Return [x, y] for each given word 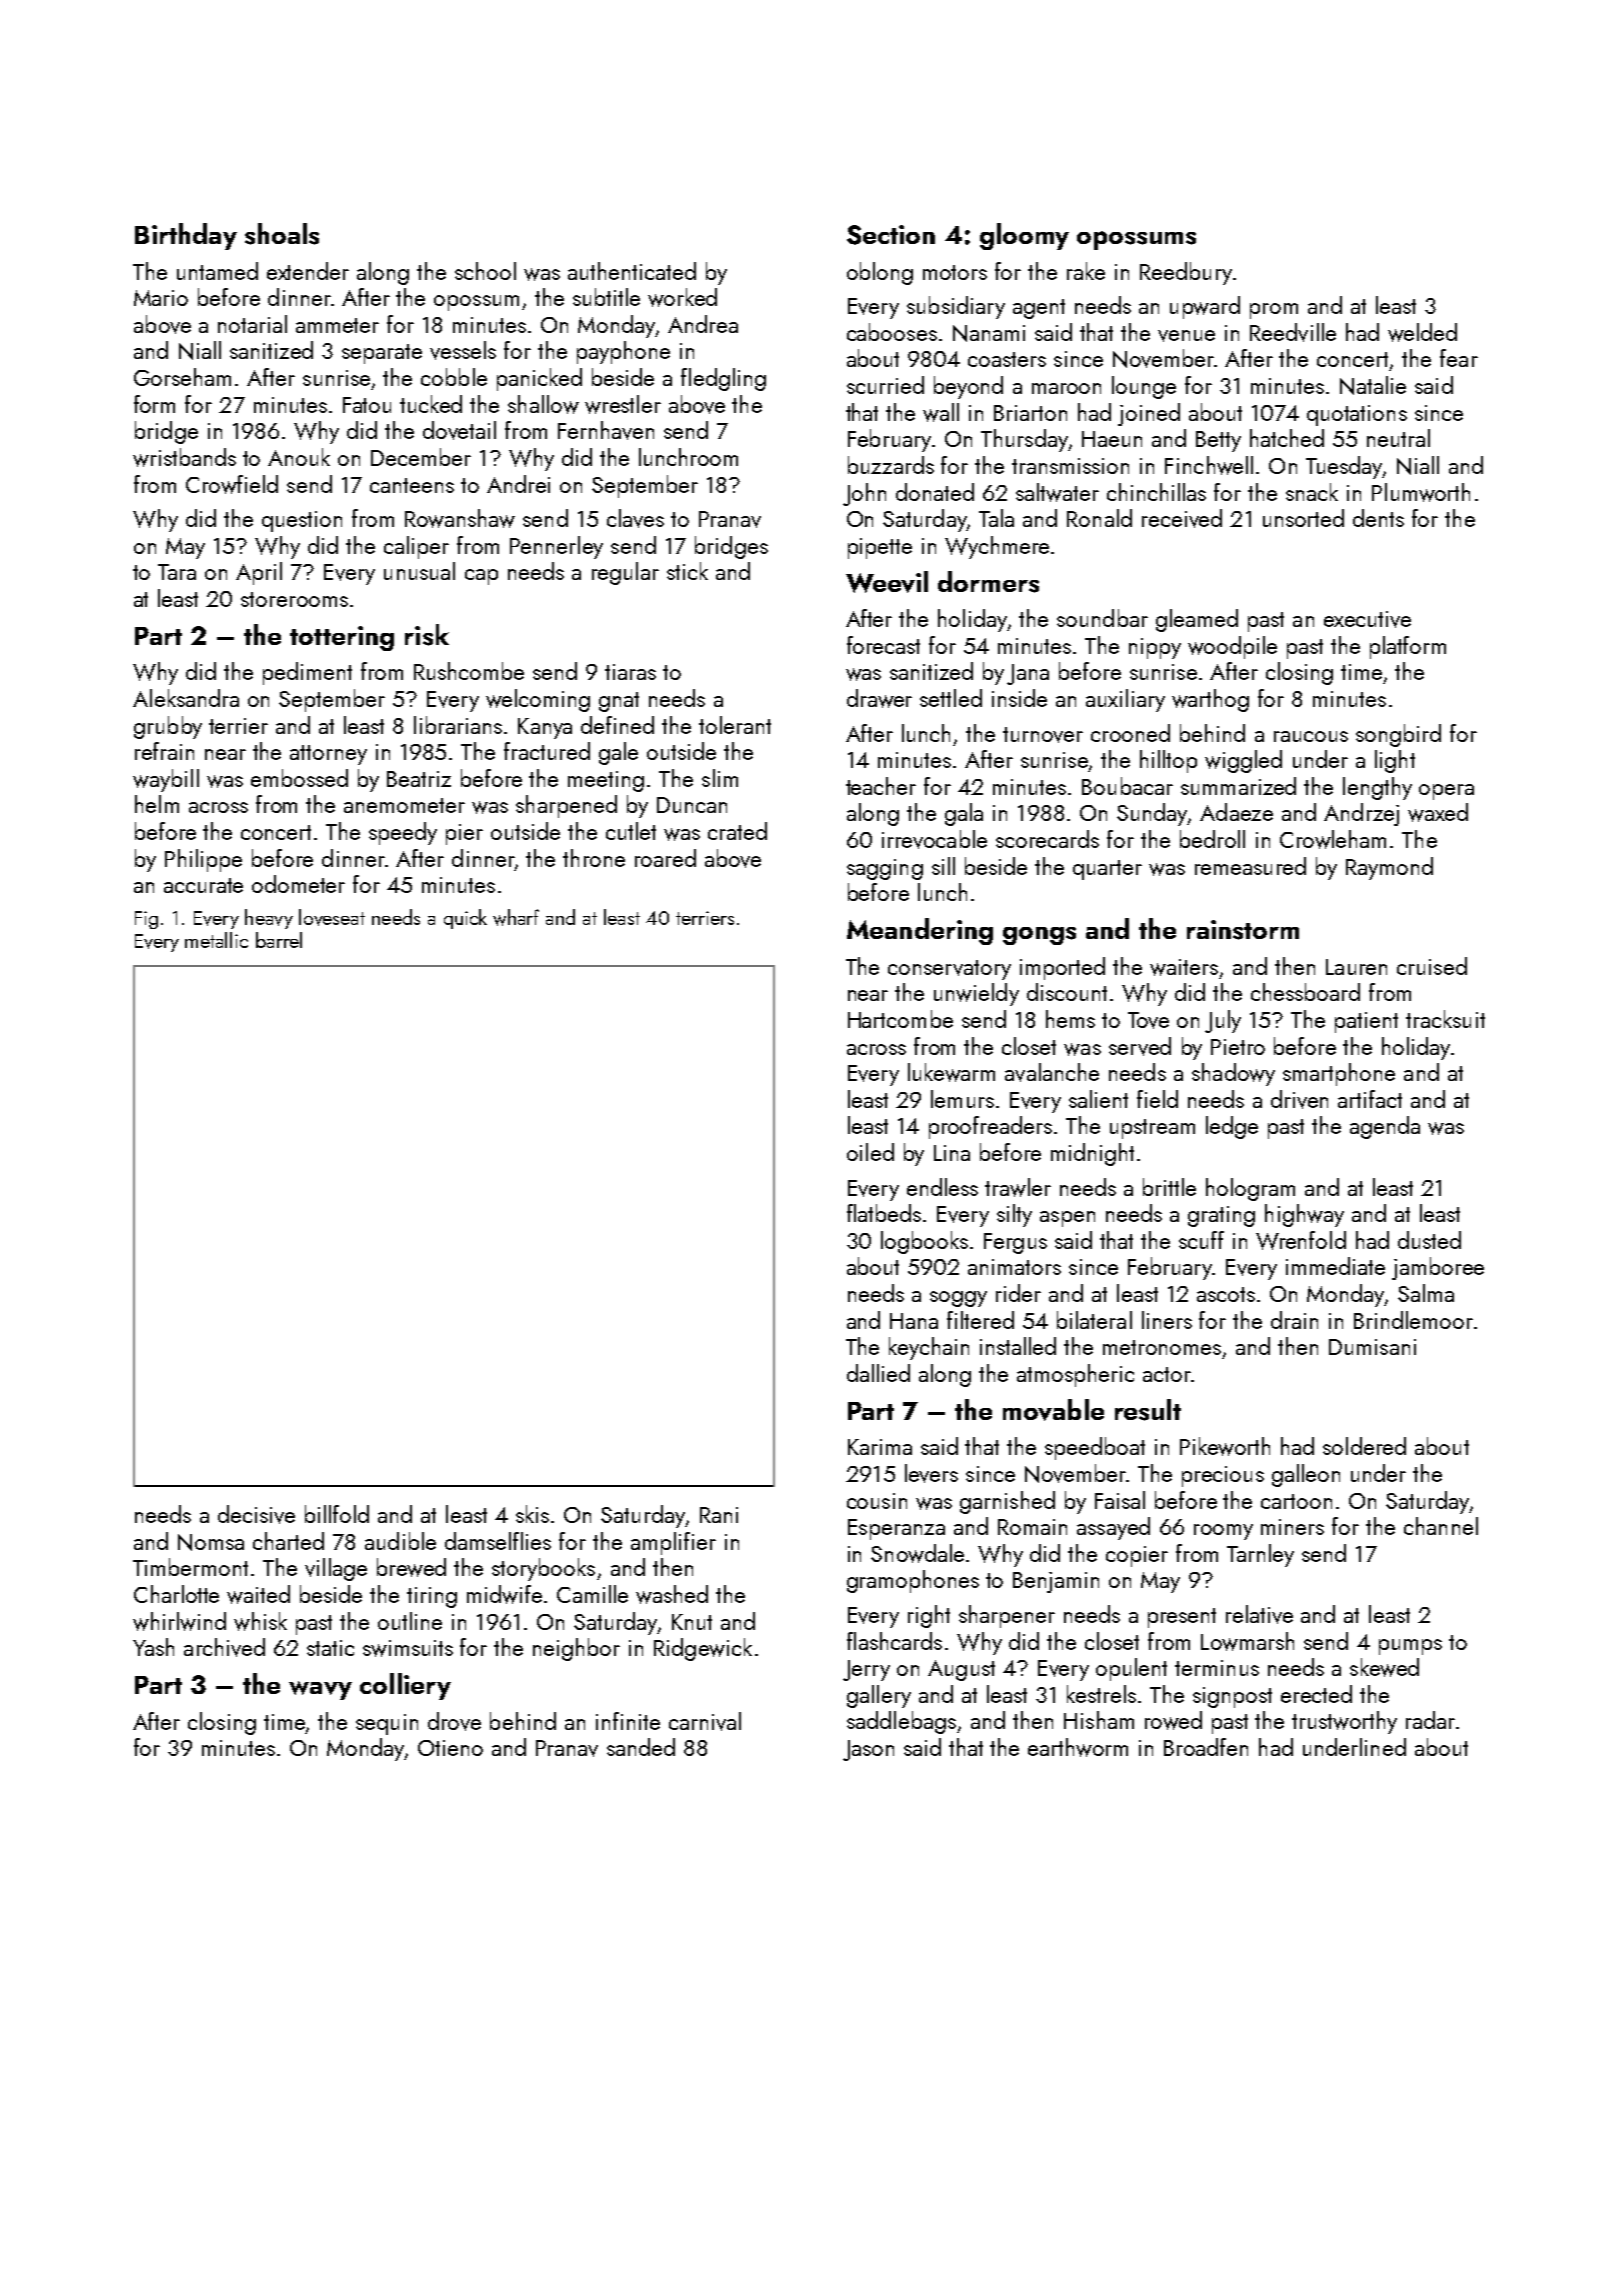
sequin [387, 1724]
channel [1441, 1526]
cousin [877, 1501]
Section [891, 235]
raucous [1311, 736]
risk [427, 635]
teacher [881, 786]
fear [1459, 358]
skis [532, 1514]
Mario [161, 298]
